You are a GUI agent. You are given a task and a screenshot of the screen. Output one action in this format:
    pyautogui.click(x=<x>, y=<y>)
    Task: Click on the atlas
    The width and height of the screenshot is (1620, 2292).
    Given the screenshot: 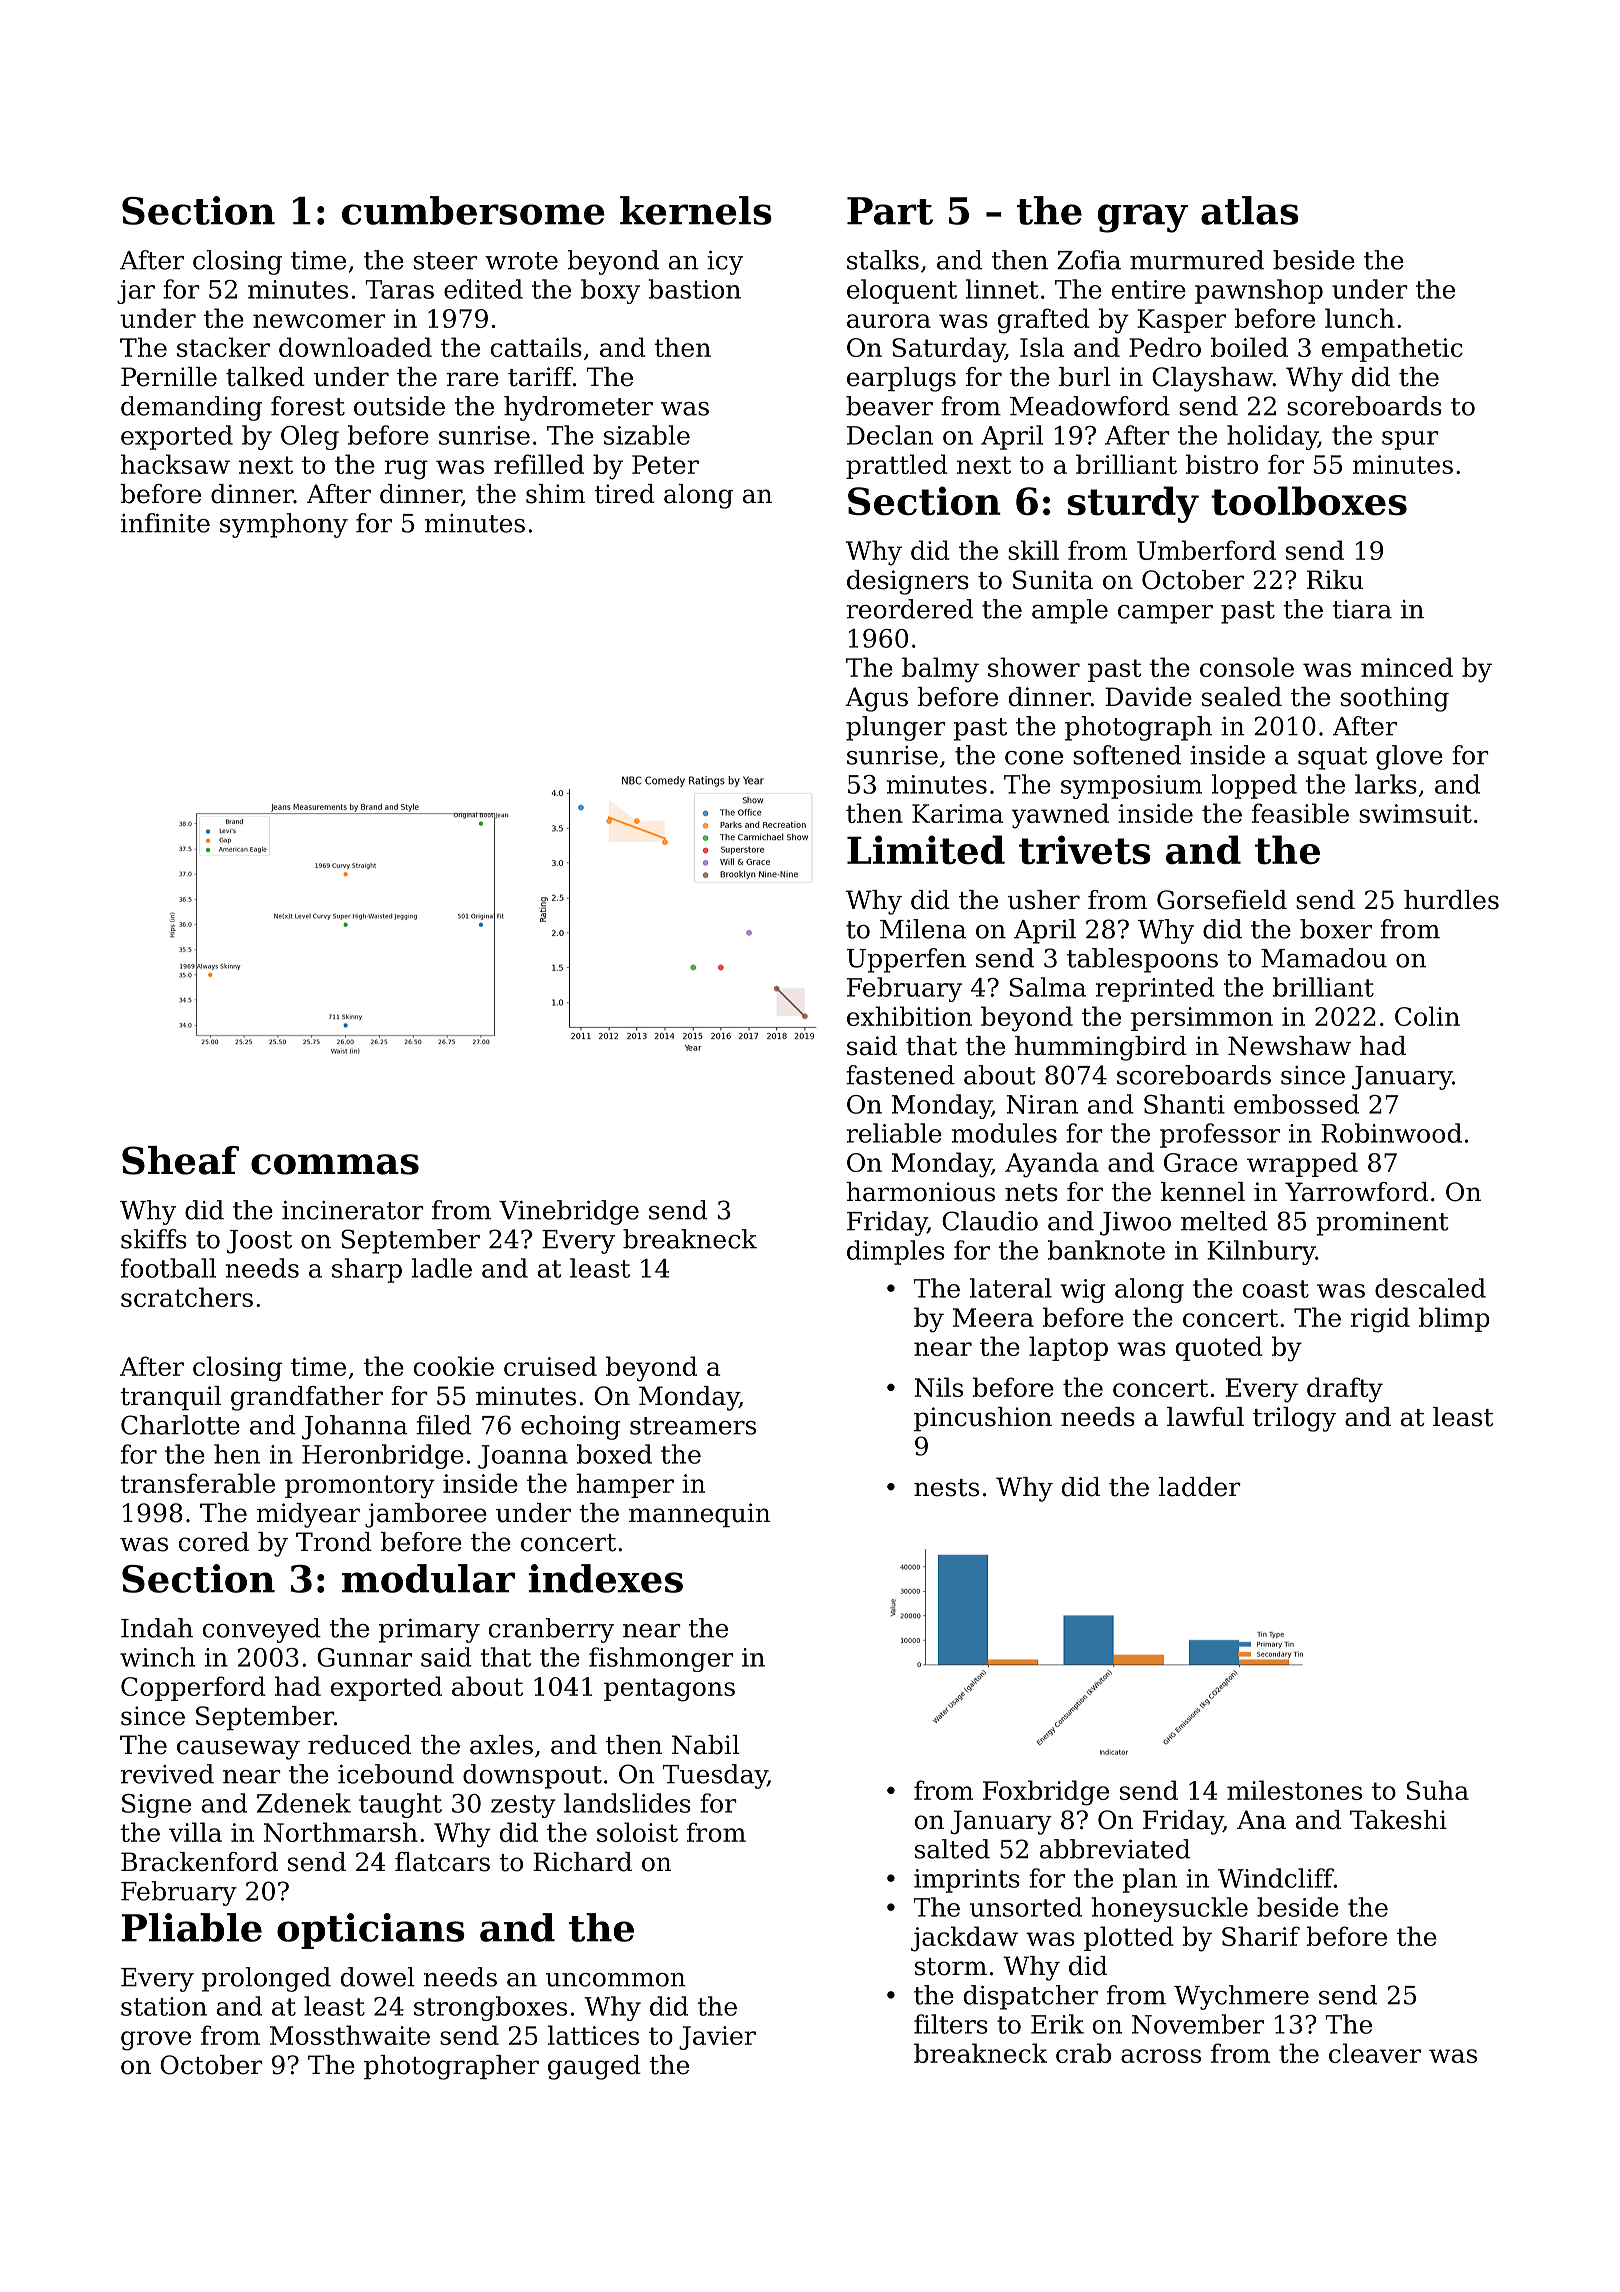 What is the action you would take?
    pyautogui.click(x=1250, y=210)
